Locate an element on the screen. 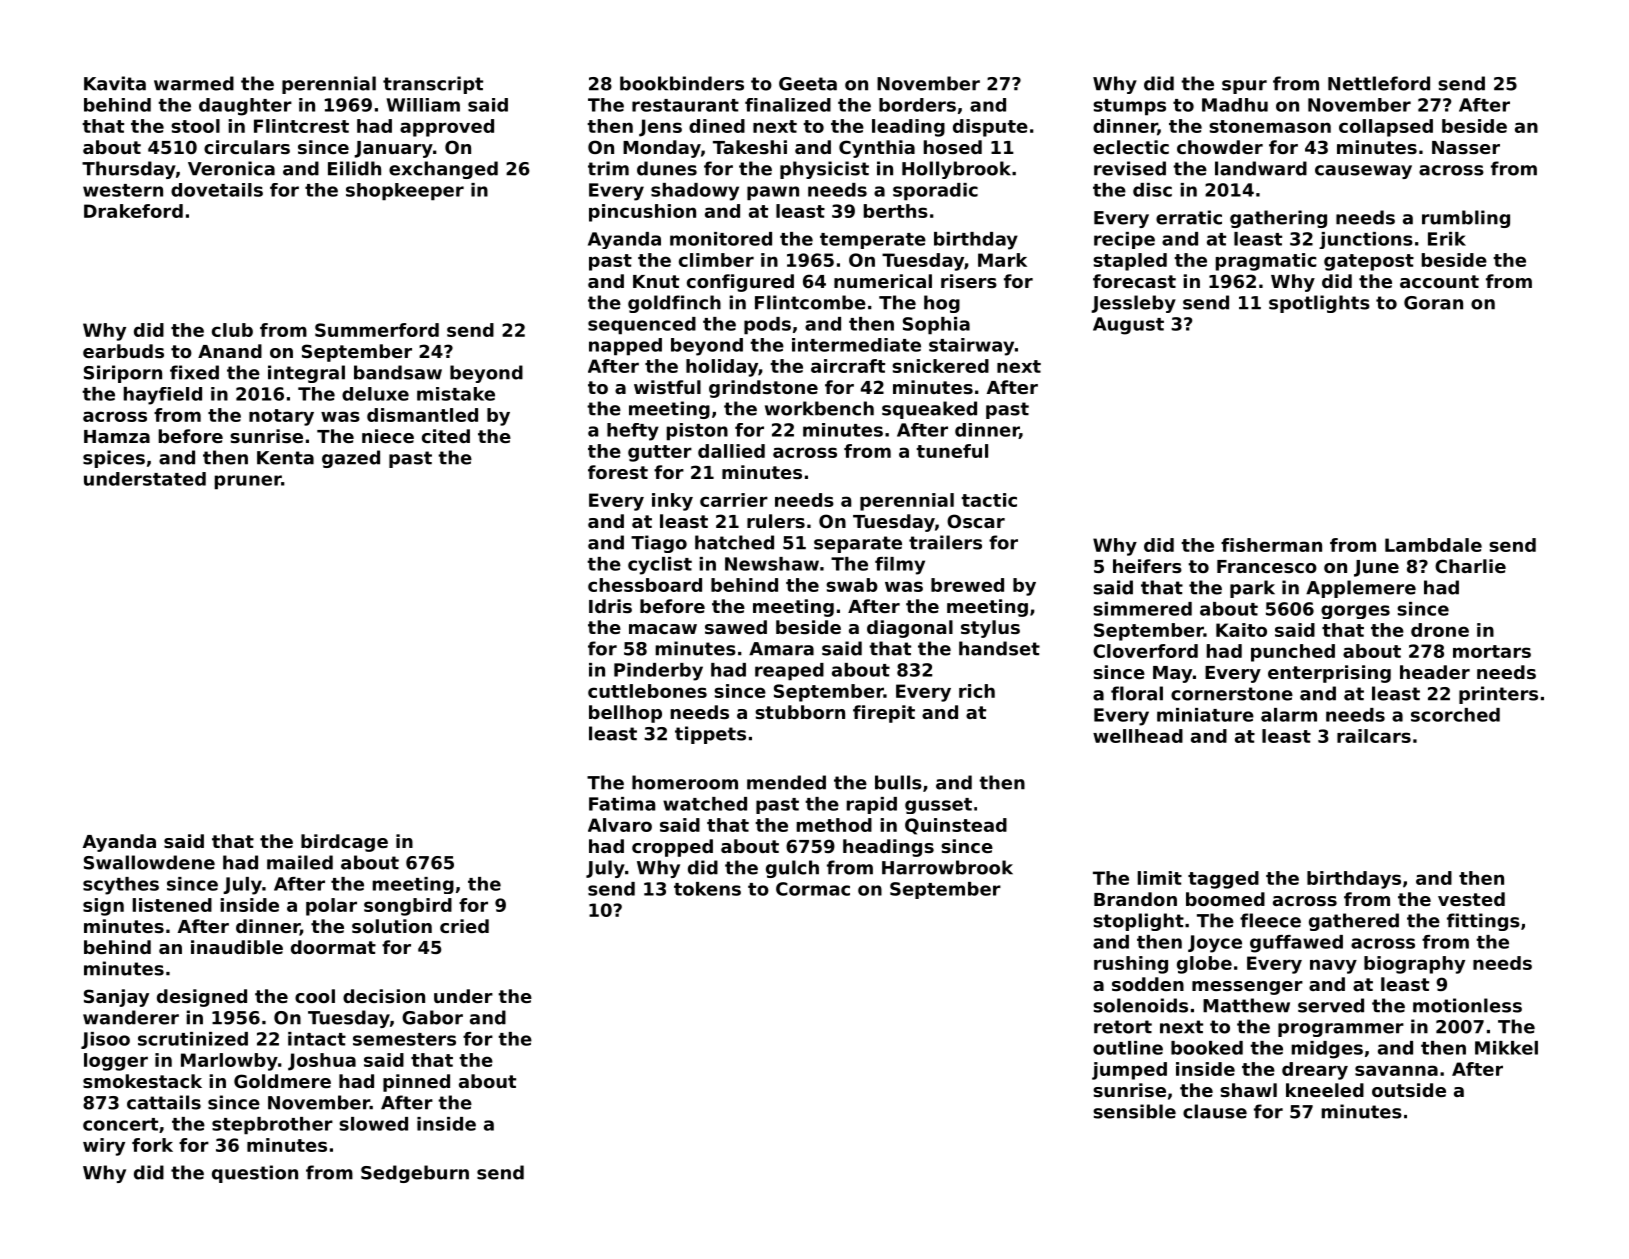 The height and width of the screenshot is (1259, 1629). tokens is located at coordinates (707, 889).
